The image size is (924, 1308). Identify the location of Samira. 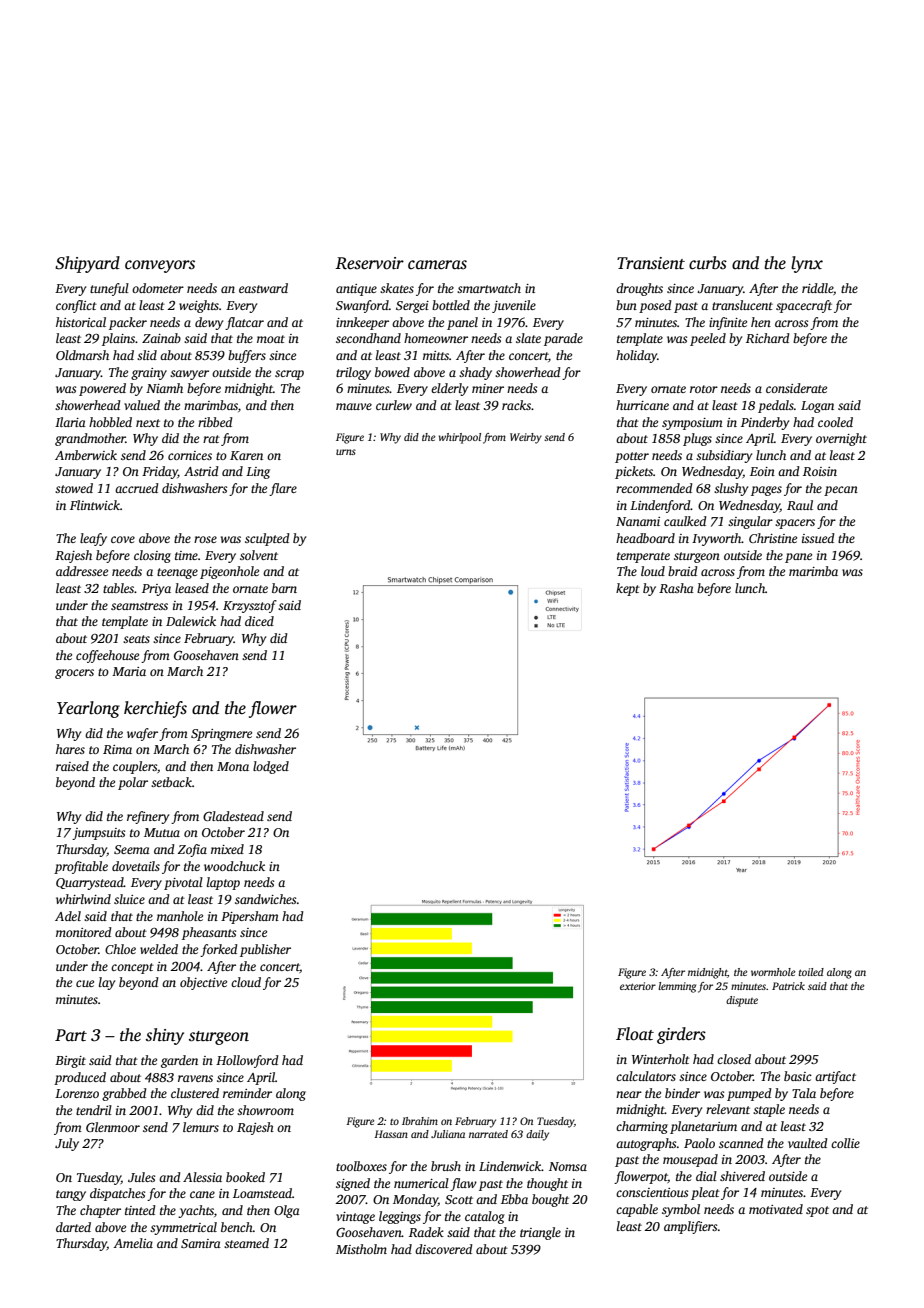
(201, 1243).
